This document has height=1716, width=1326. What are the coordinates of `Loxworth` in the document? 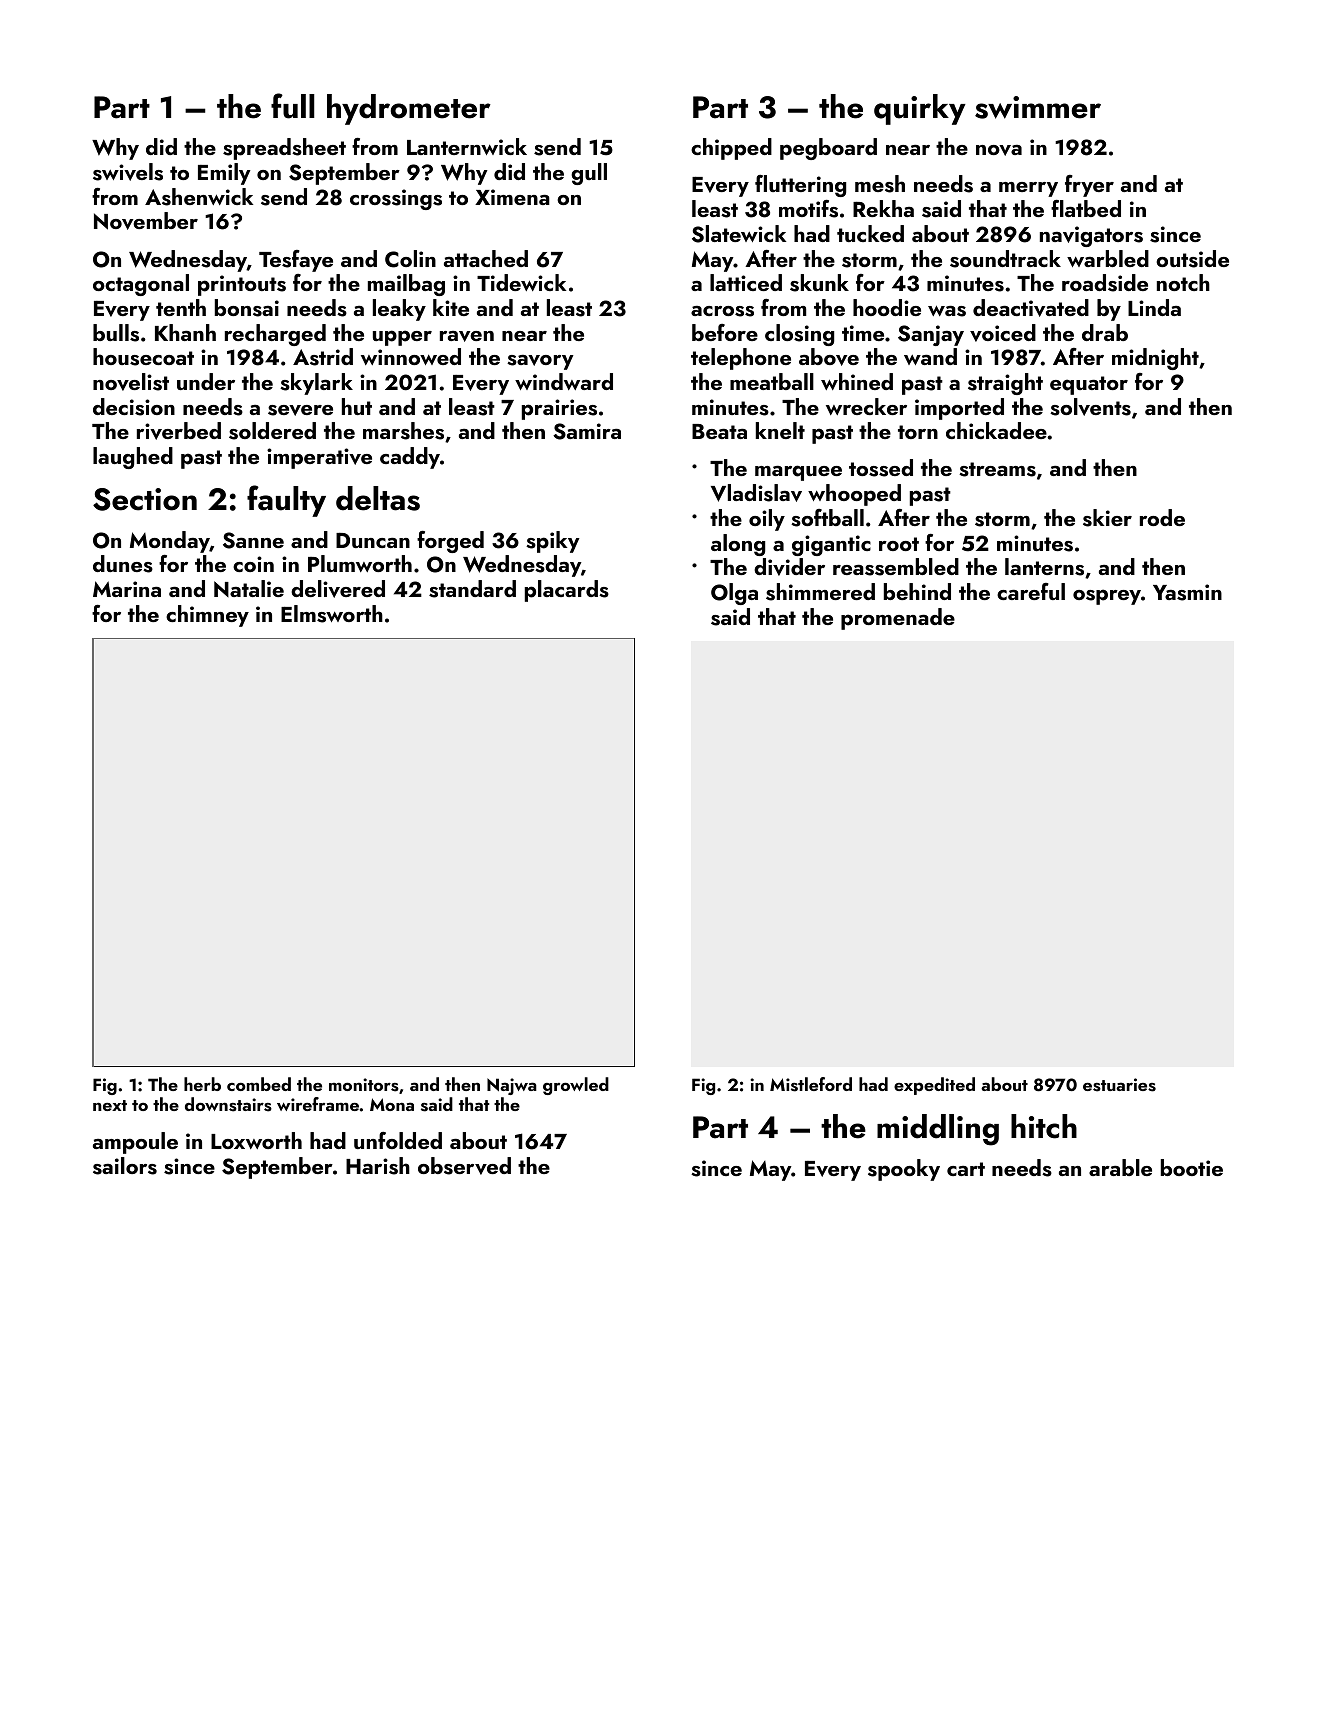 It's located at (256, 1140).
